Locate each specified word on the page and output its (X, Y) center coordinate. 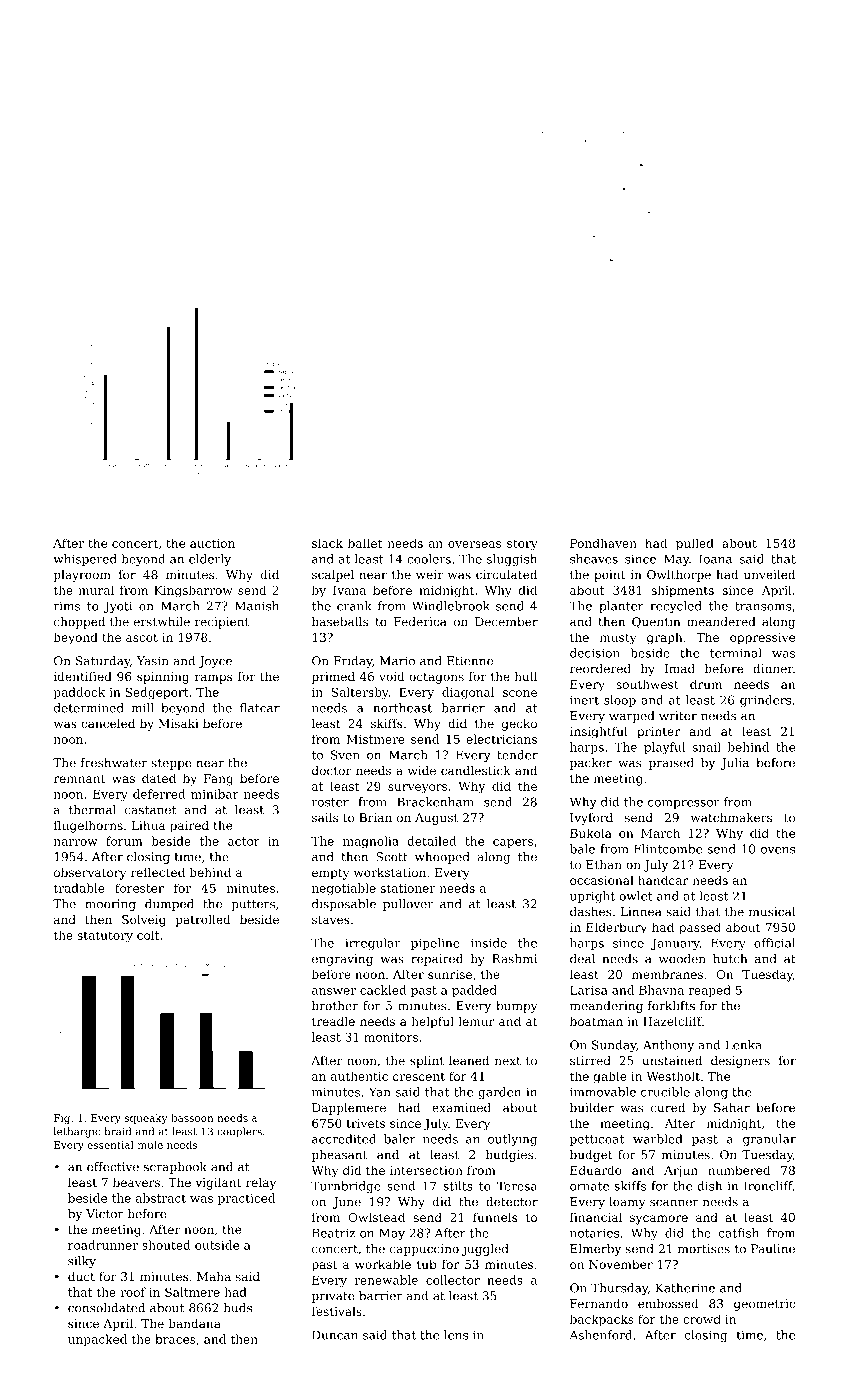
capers (513, 843)
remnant (79, 778)
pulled (695, 544)
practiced (246, 1199)
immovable (603, 1092)
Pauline (773, 1249)
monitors (391, 1037)
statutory (105, 937)
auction (212, 543)
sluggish (512, 560)
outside (217, 1245)
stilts (458, 1186)
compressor (684, 804)
